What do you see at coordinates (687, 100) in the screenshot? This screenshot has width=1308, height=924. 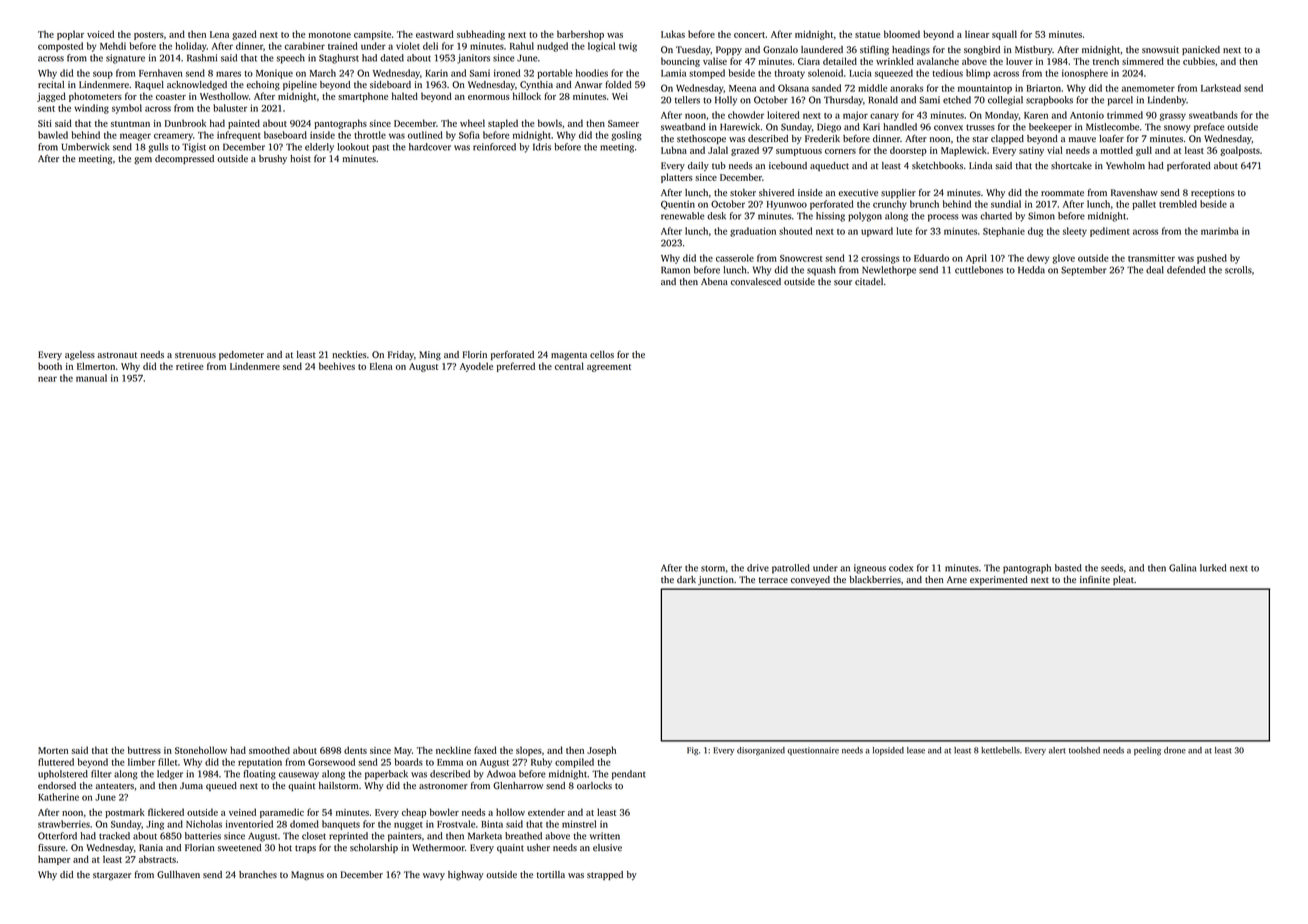 I see `tellers` at bounding box center [687, 100].
